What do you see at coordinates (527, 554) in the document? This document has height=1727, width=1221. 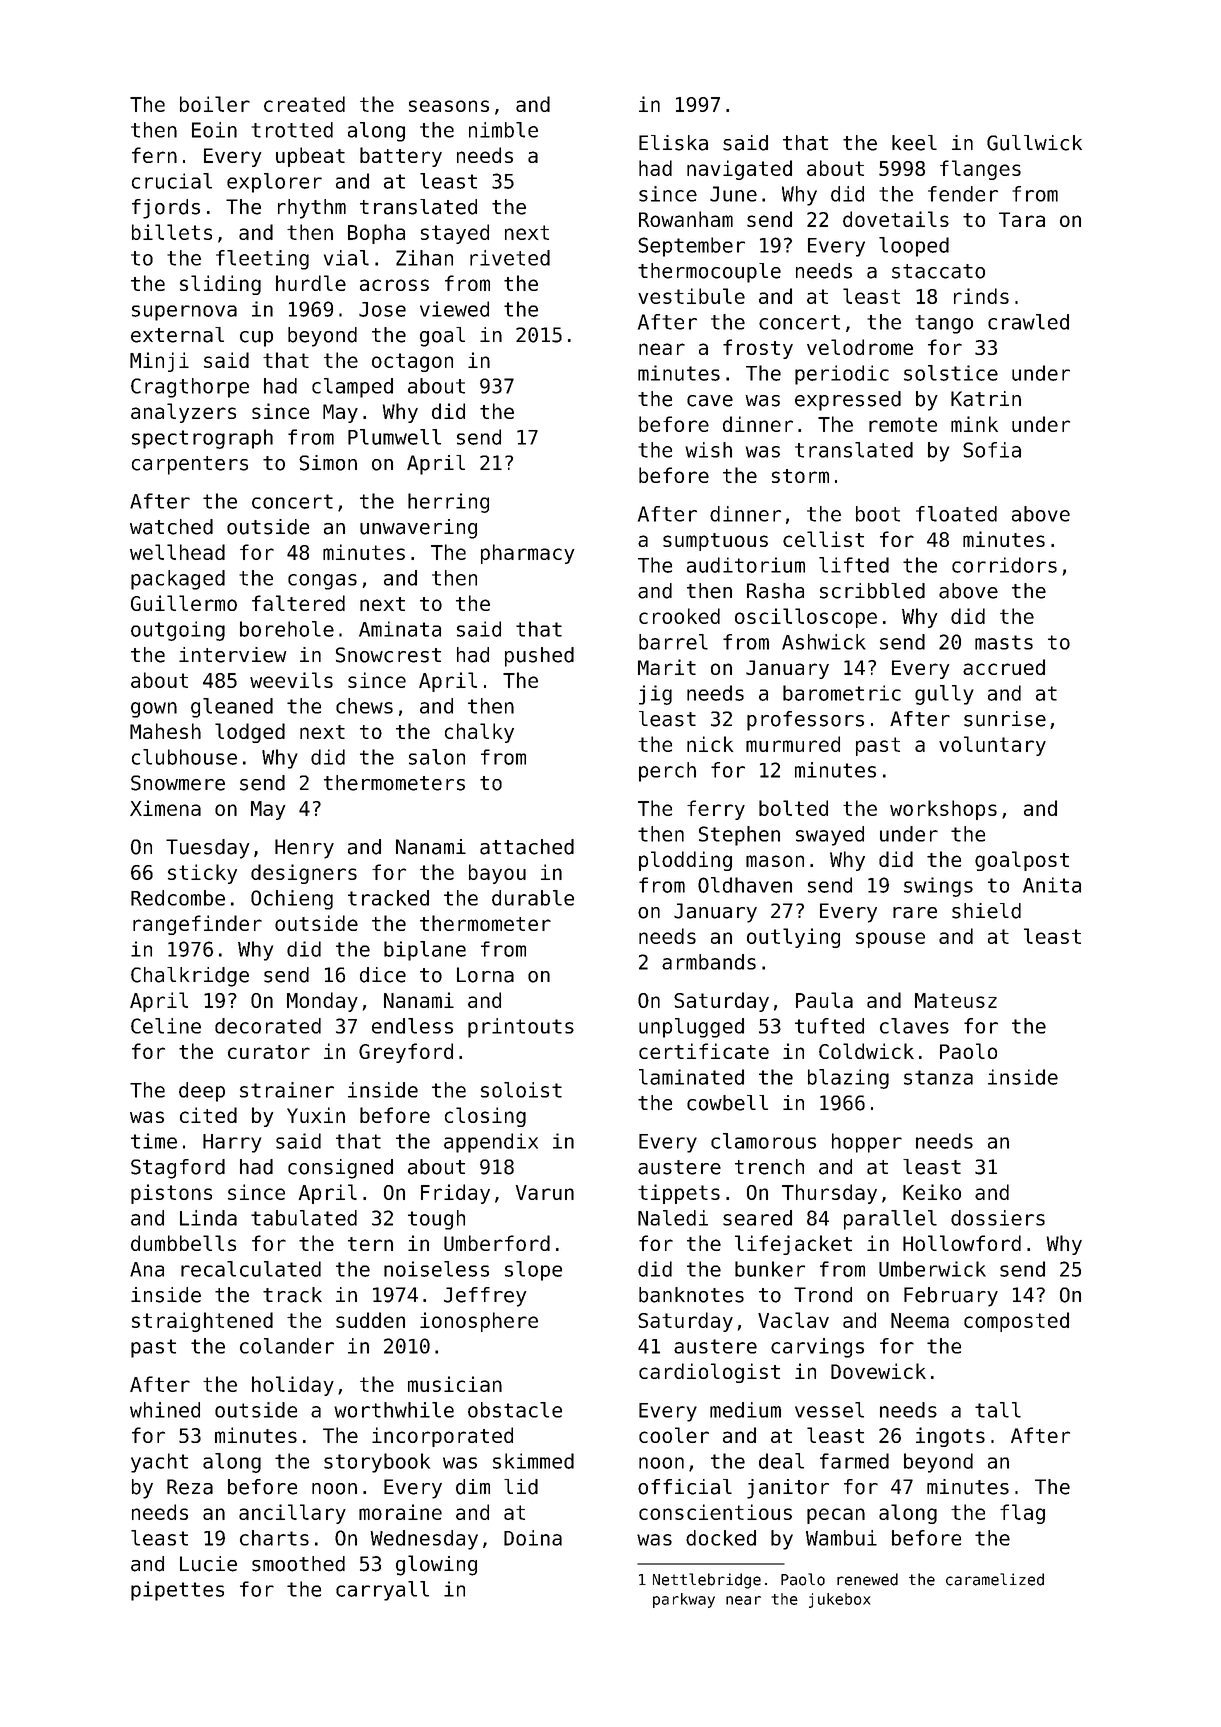 I see `pharmacy` at bounding box center [527, 554].
